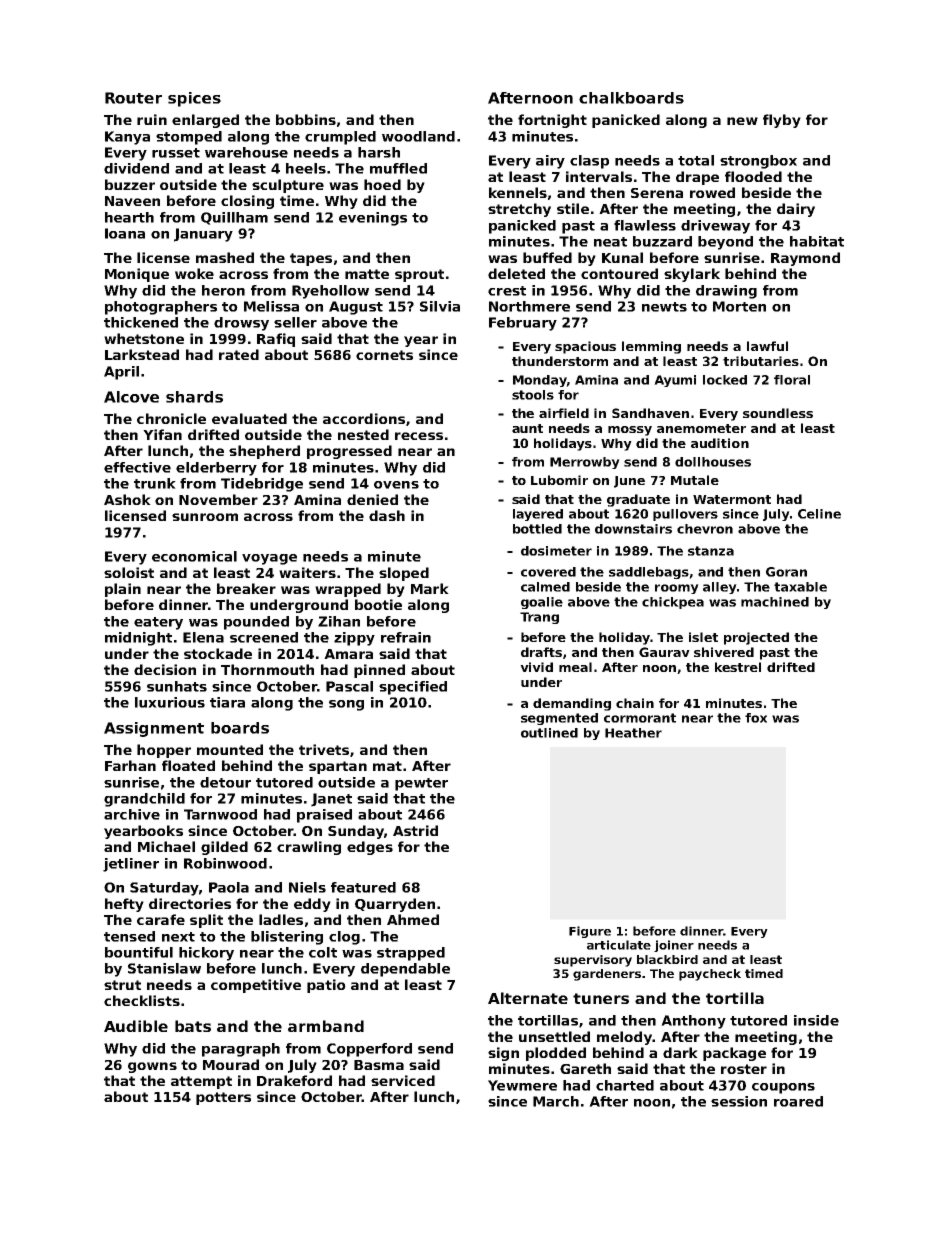 This image has width=952, height=1233. Describe the element at coordinates (552, 121) in the image. I see `fortnight` at that location.
